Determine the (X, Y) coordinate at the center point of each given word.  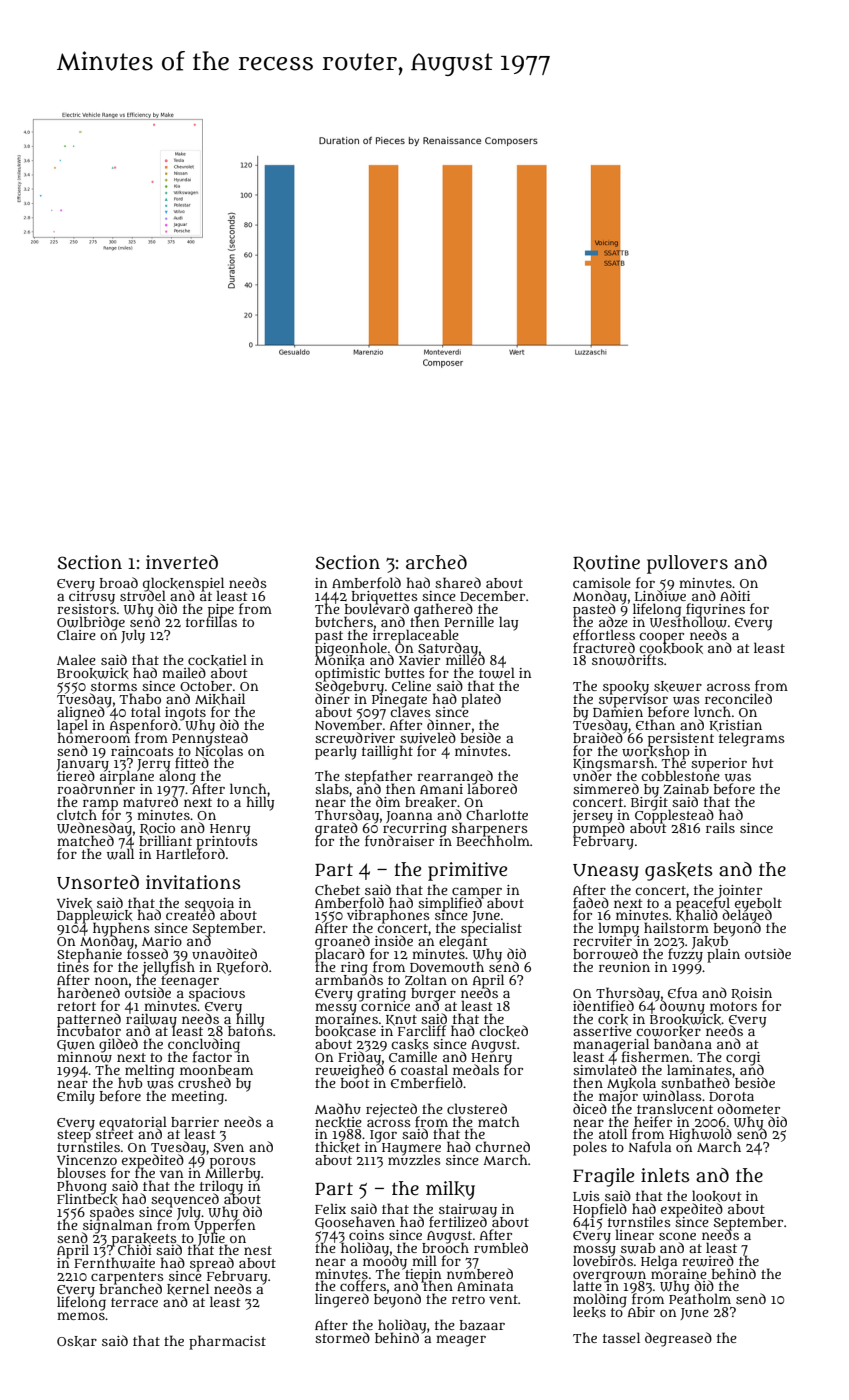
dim (388, 801)
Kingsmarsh (613, 764)
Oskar (77, 1341)
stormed (342, 1337)
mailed (184, 672)
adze (613, 621)
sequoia (209, 904)
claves (411, 712)
